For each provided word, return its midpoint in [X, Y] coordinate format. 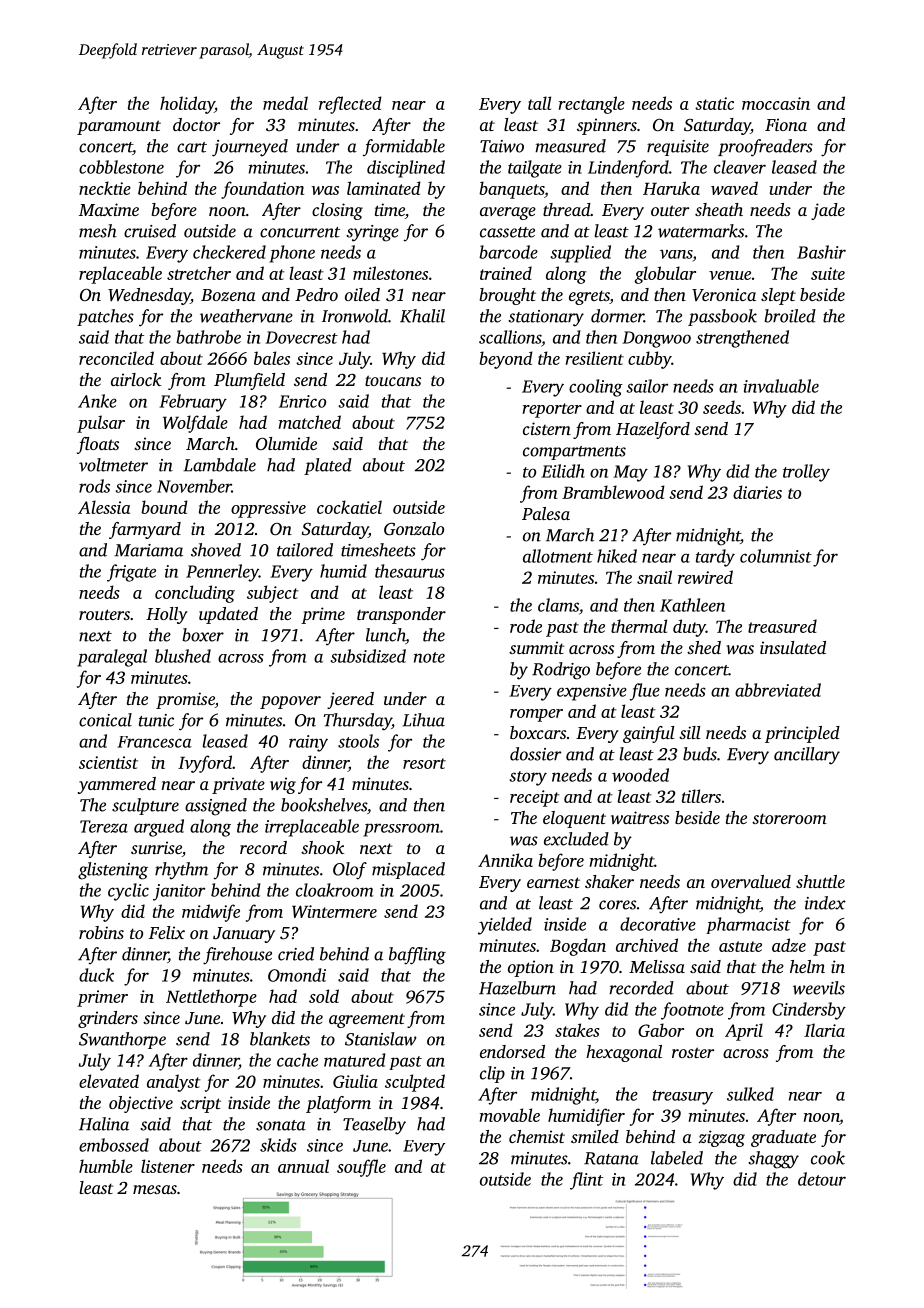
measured [570, 146]
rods [94, 486]
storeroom [789, 818]
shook [322, 847]
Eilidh [563, 471]
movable [509, 1115]
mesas [155, 1189]
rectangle [592, 105]
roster [693, 1052]
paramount [119, 127]
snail [654, 577]
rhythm [181, 871]
